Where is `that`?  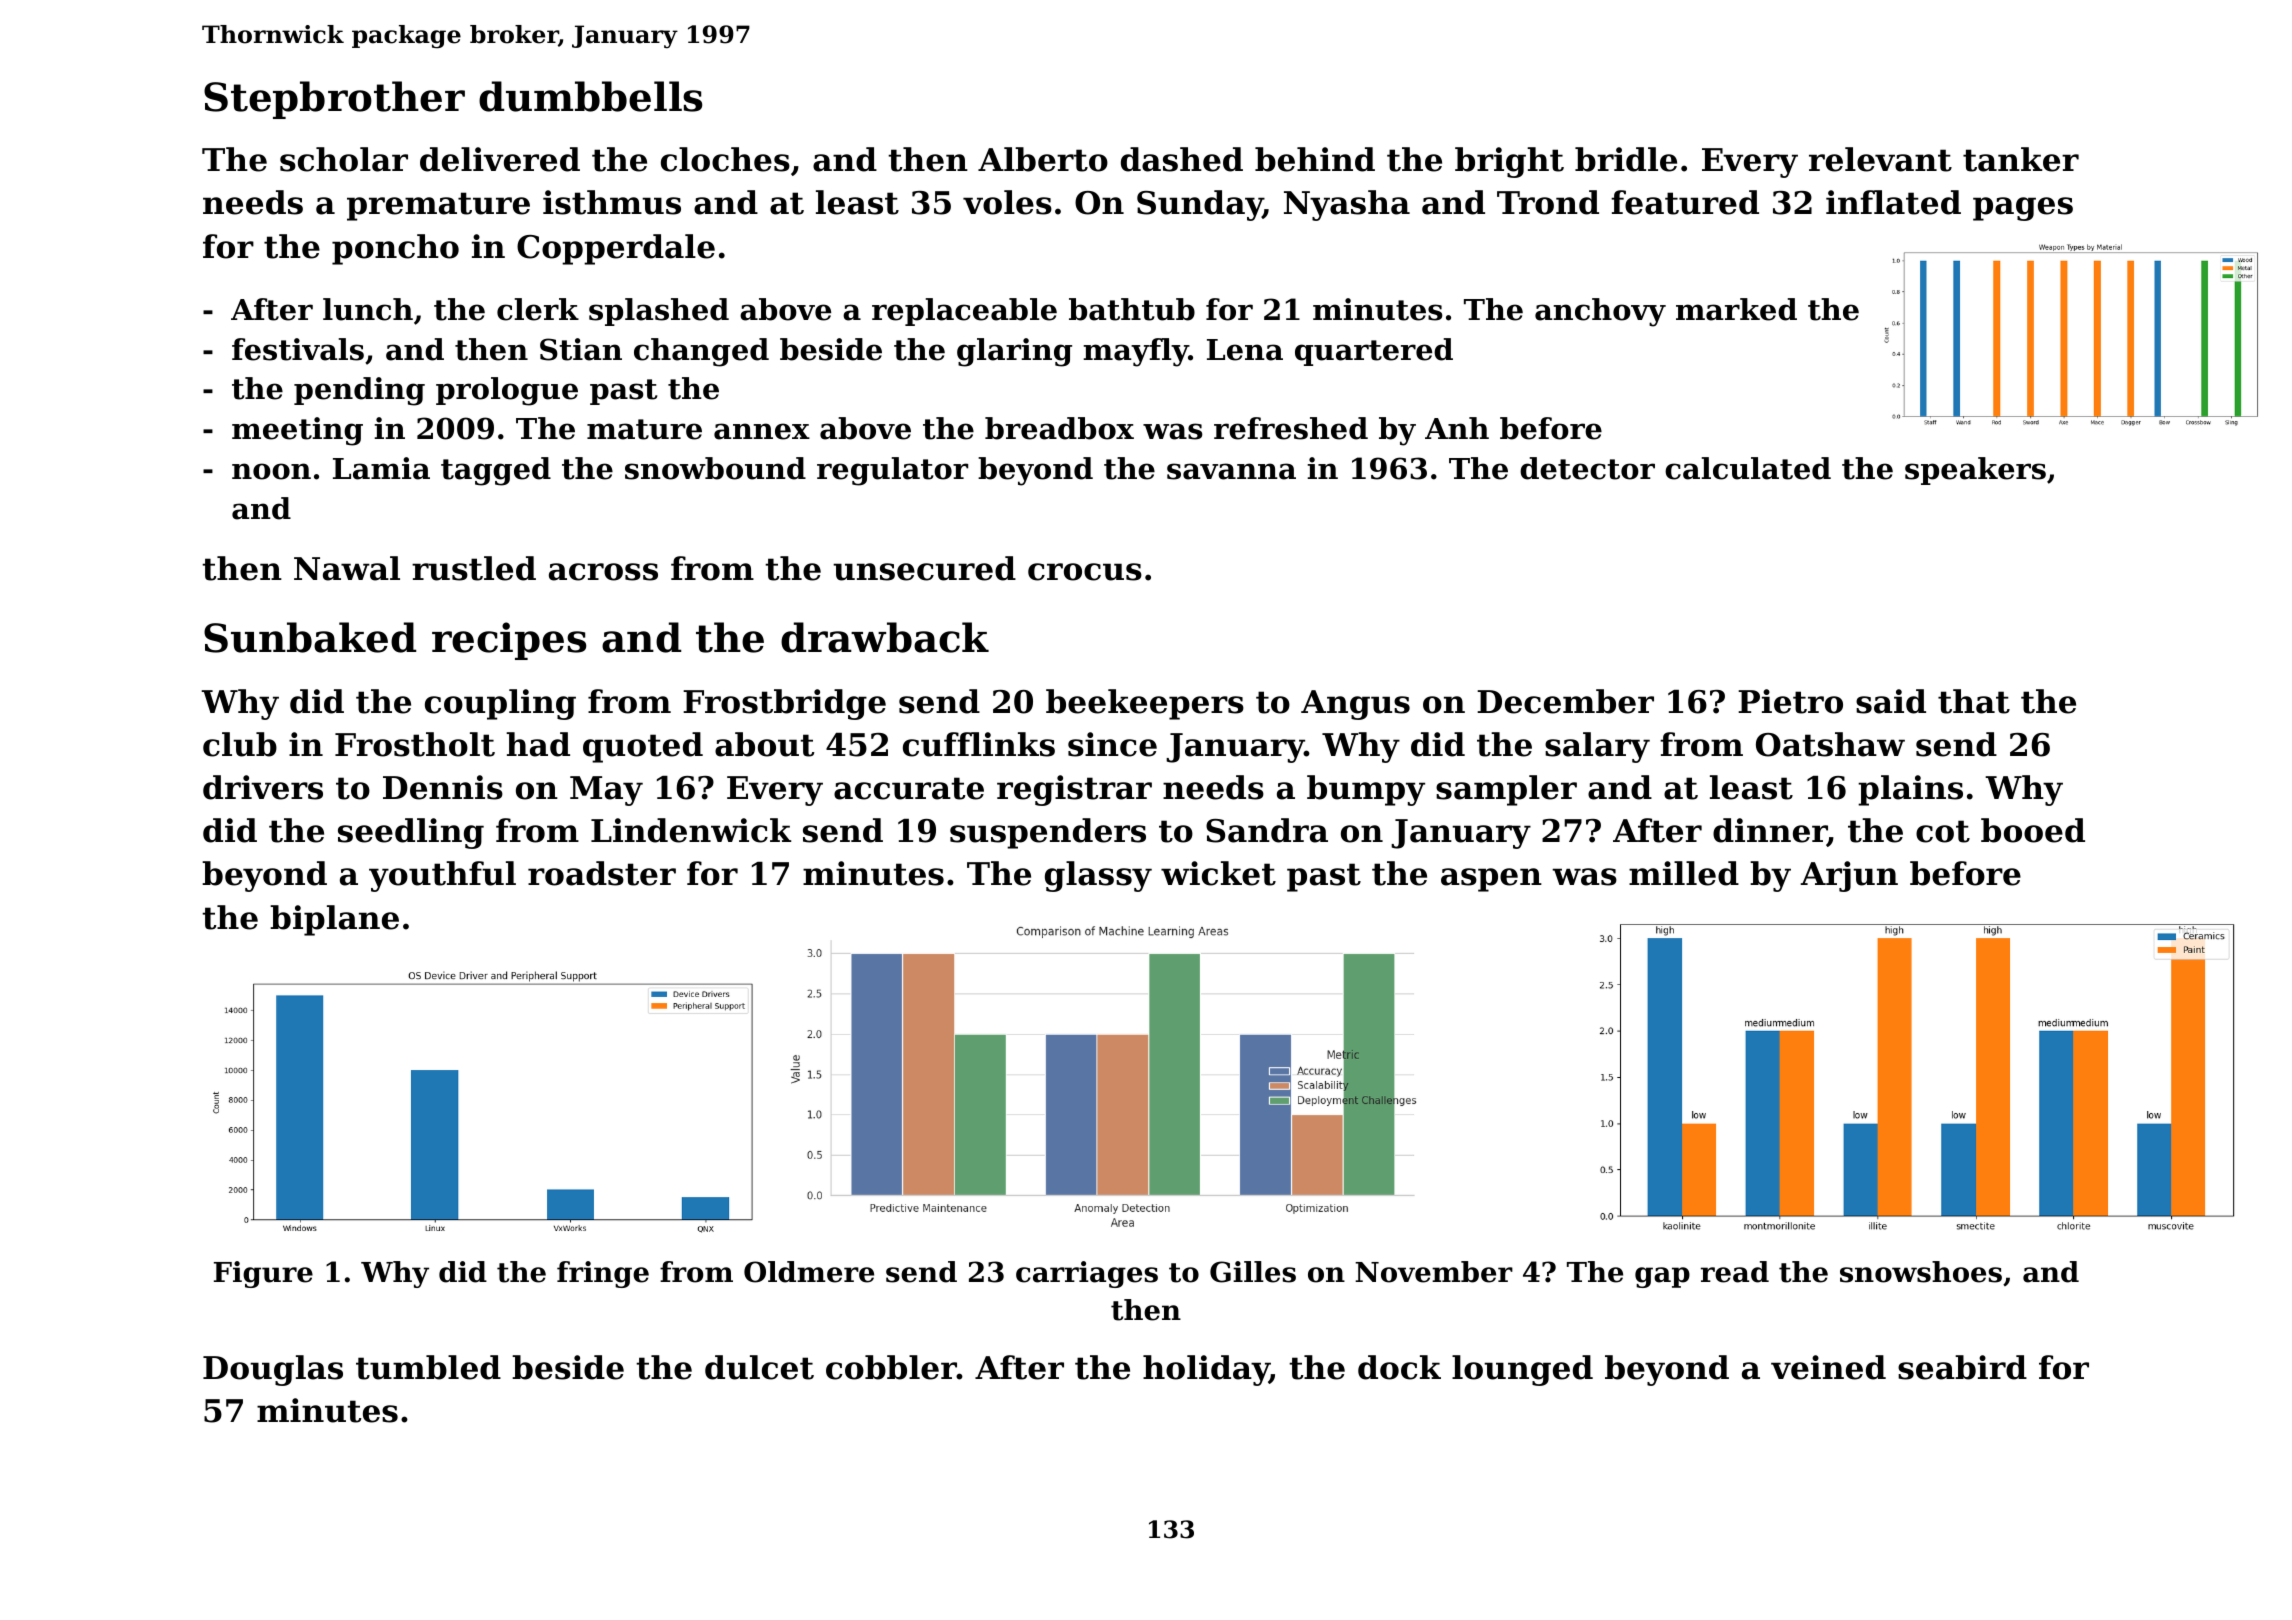
that is located at coordinates (1974, 701).
